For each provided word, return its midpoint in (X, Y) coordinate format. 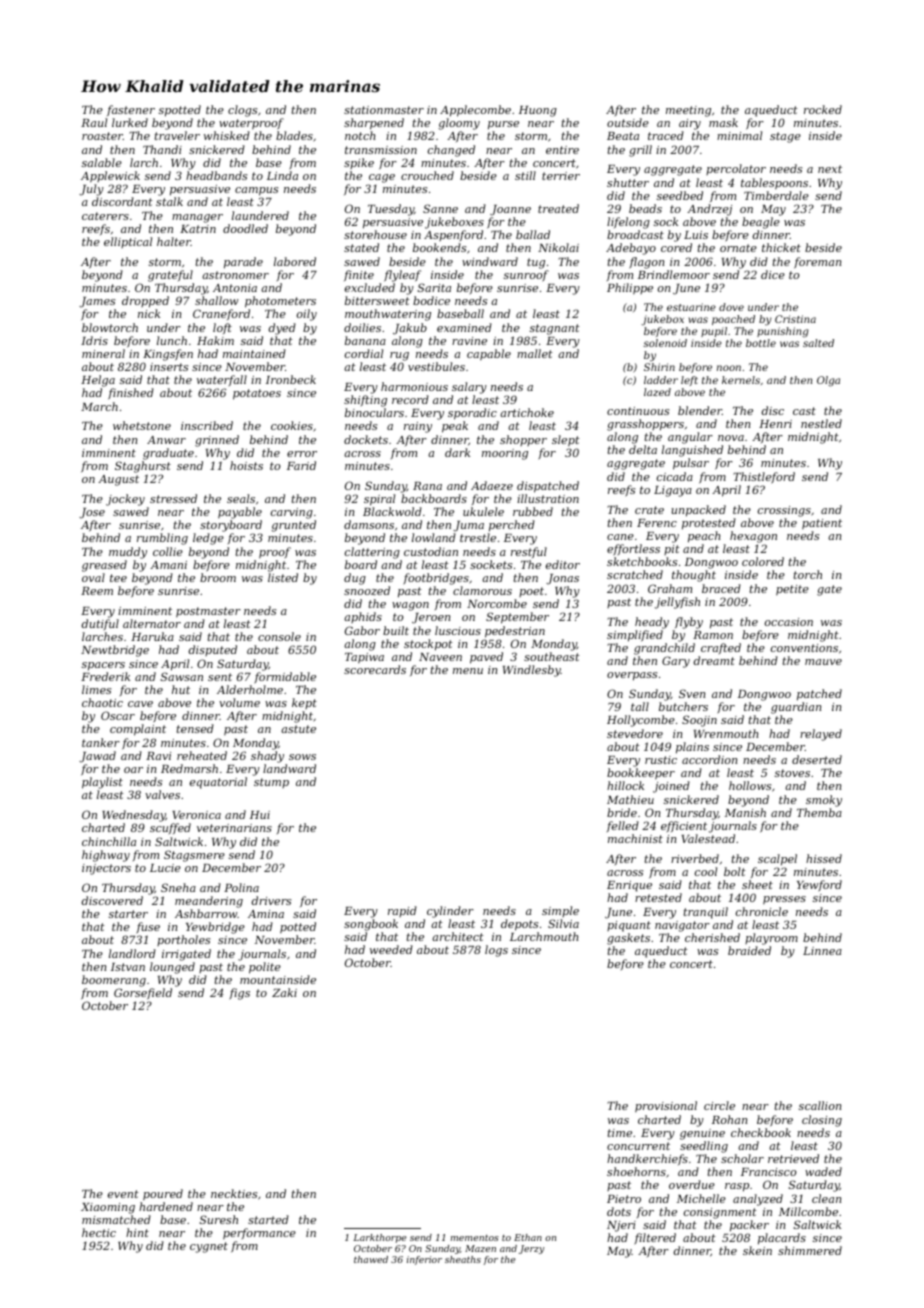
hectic (99, 1232)
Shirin (659, 367)
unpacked (699, 511)
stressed (173, 498)
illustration (548, 498)
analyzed (758, 1200)
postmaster (208, 612)
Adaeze (492, 485)
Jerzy (531, 1249)
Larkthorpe (380, 1238)
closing (822, 1121)
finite (359, 275)
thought (694, 576)
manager (197, 218)
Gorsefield (143, 993)
